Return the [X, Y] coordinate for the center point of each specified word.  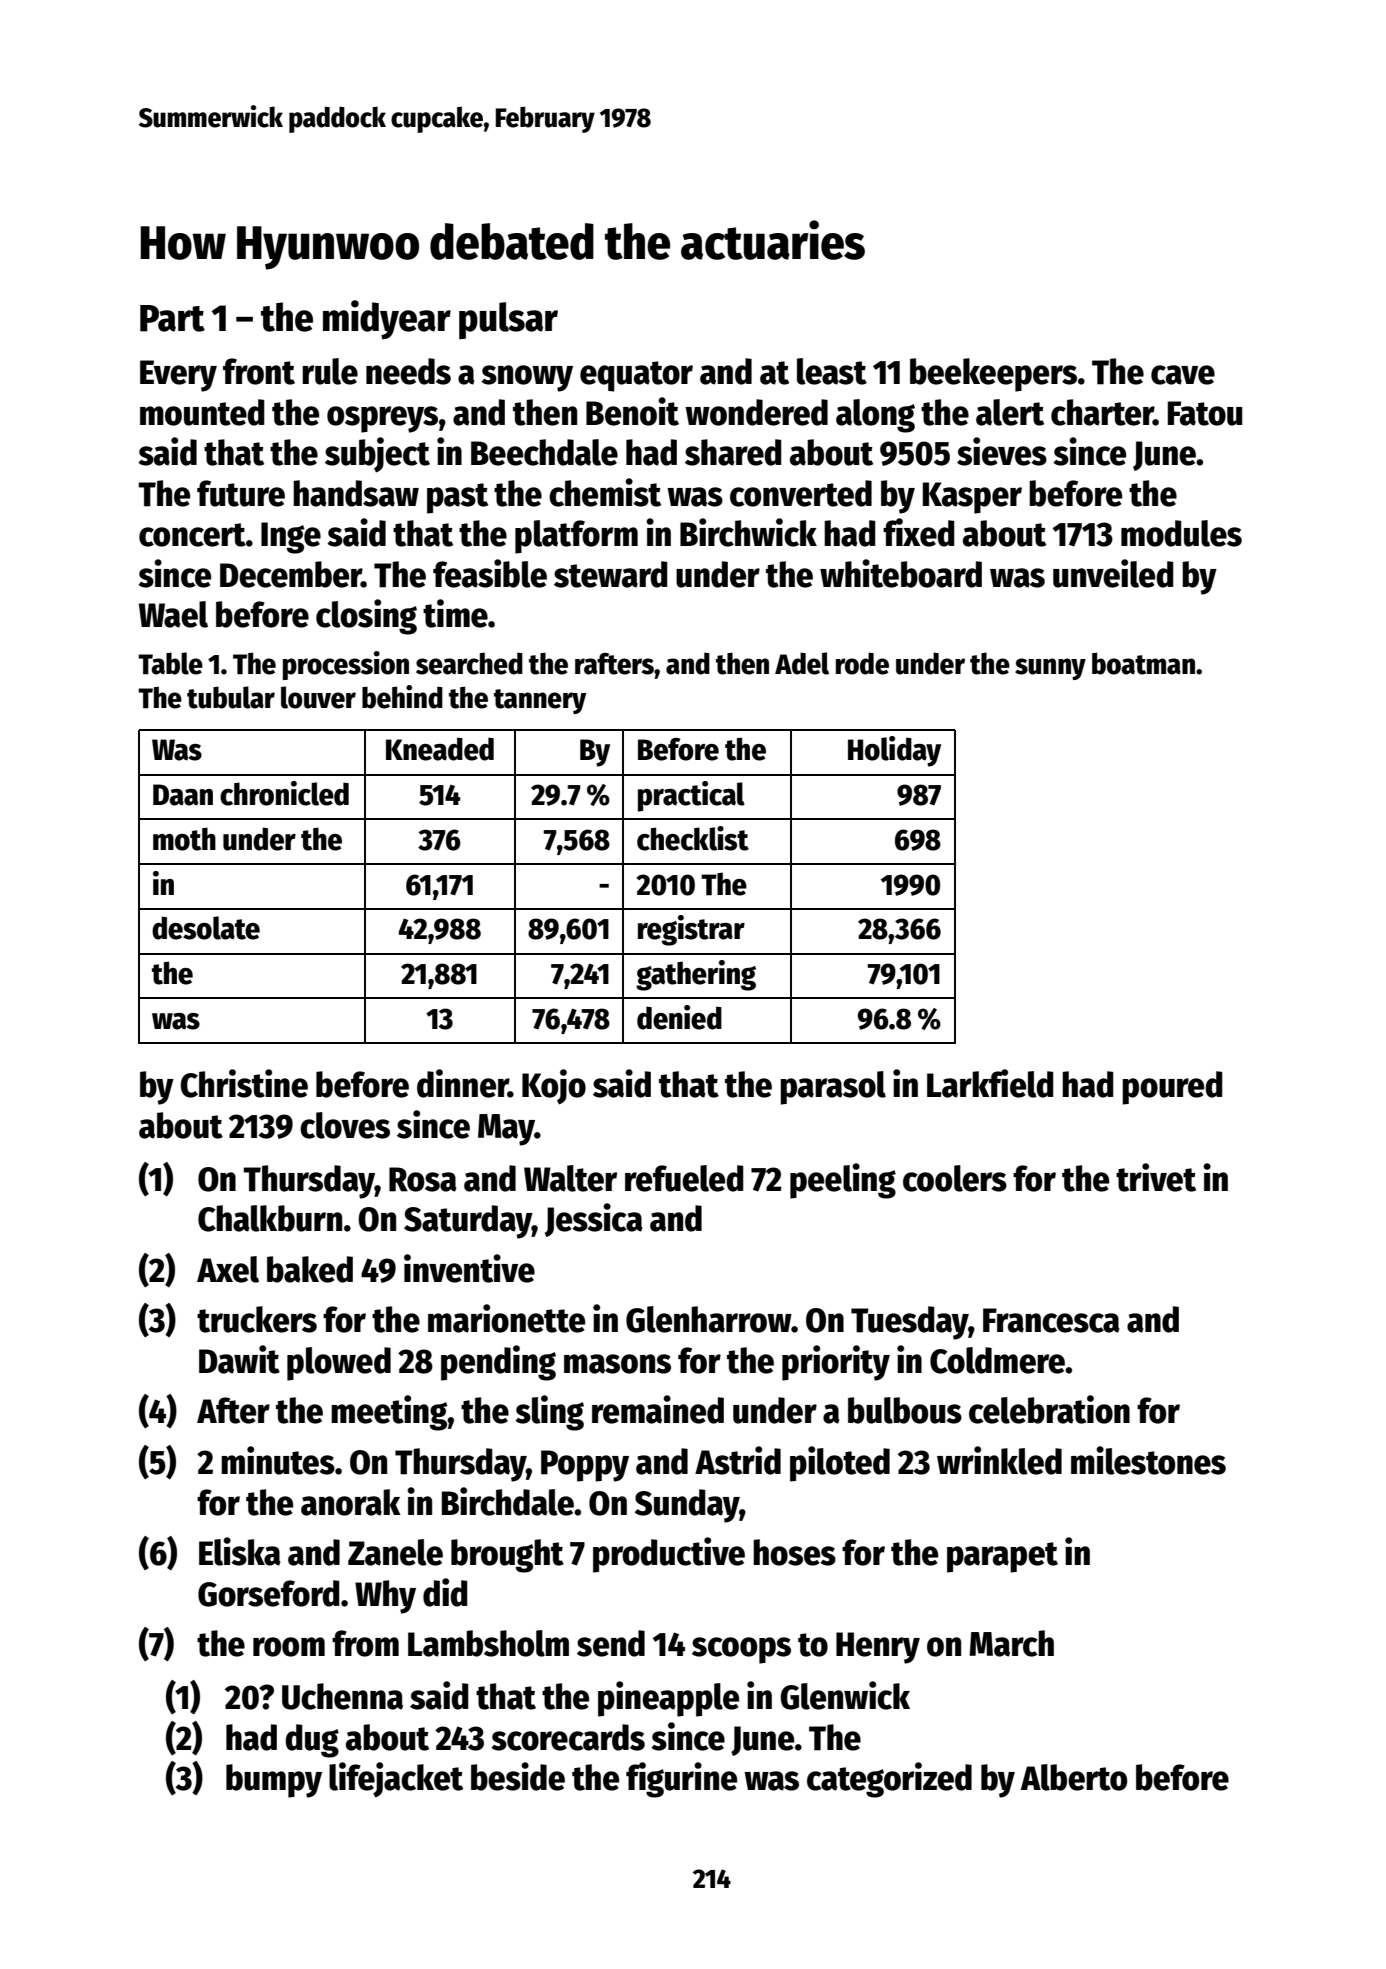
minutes [278, 1460]
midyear [387, 319]
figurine [681, 1780]
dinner [463, 1083]
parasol [833, 1088]
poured [1172, 1088]
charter [1102, 412]
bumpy [274, 1781]
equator [636, 376]
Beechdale [544, 452]
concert [192, 535]
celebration [1049, 1409]
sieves [1002, 451]
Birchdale [508, 1501]
